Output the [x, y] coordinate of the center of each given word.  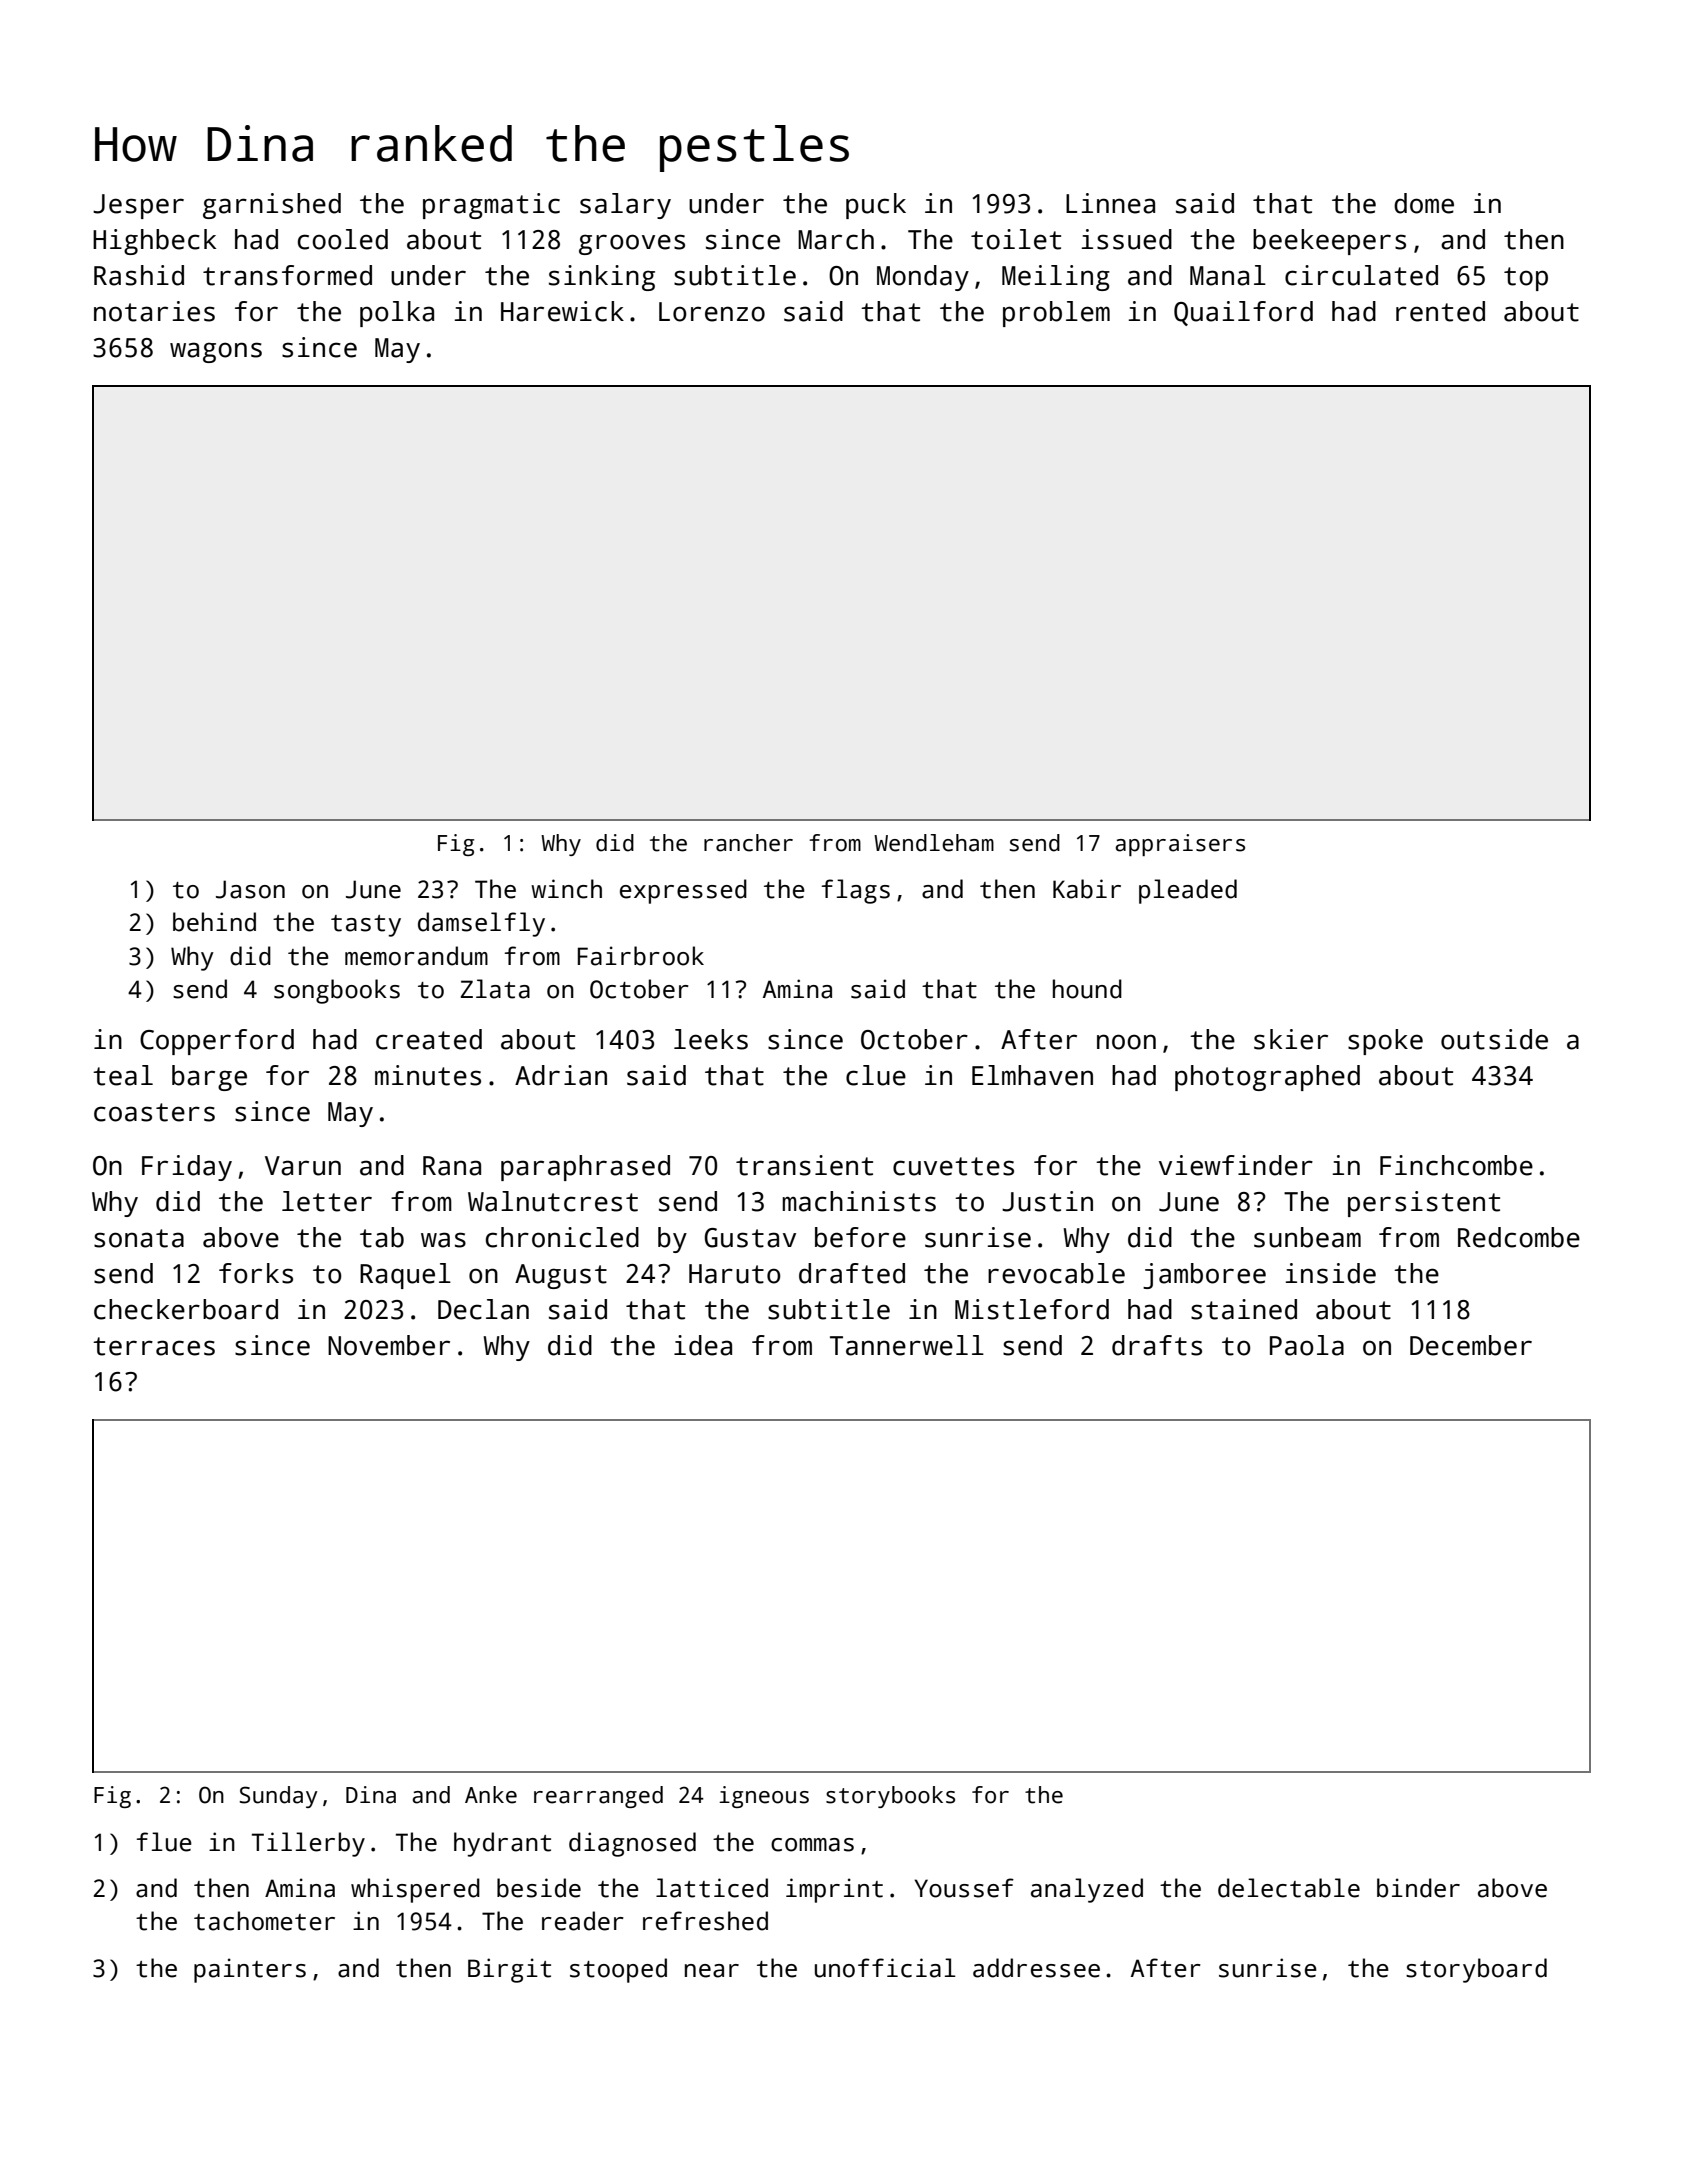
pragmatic [491, 206]
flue [164, 1842]
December [1471, 1345]
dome [1424, 203]
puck [876, 206]
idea [703, 1345]
